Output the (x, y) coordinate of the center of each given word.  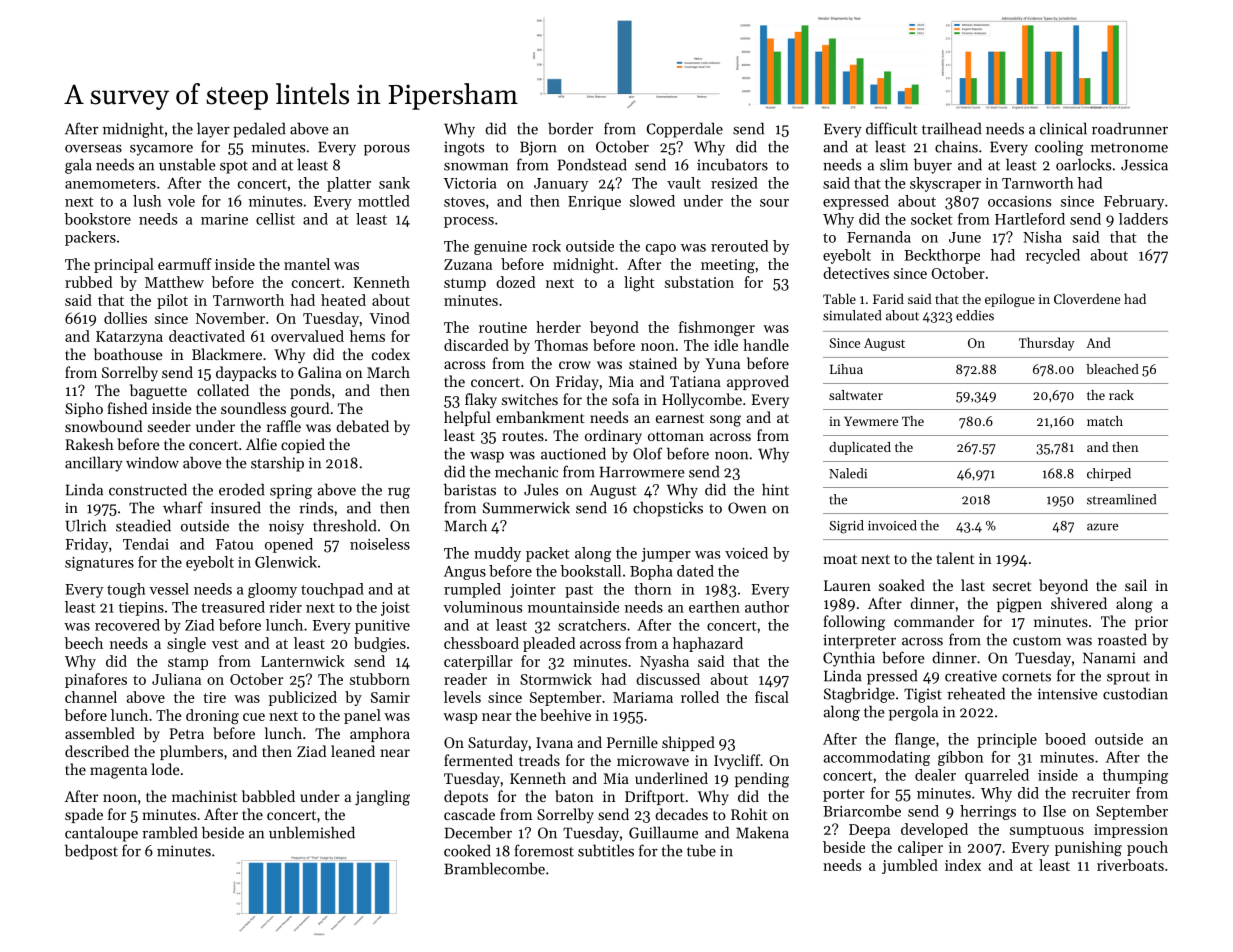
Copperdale (685, 130)
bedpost (91, 852)
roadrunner (1130, 128)
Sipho (84, 409)
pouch (1147, 848)
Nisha (1042, 237)
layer (213, 130)
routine (503, 327)
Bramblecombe (494, 868)
